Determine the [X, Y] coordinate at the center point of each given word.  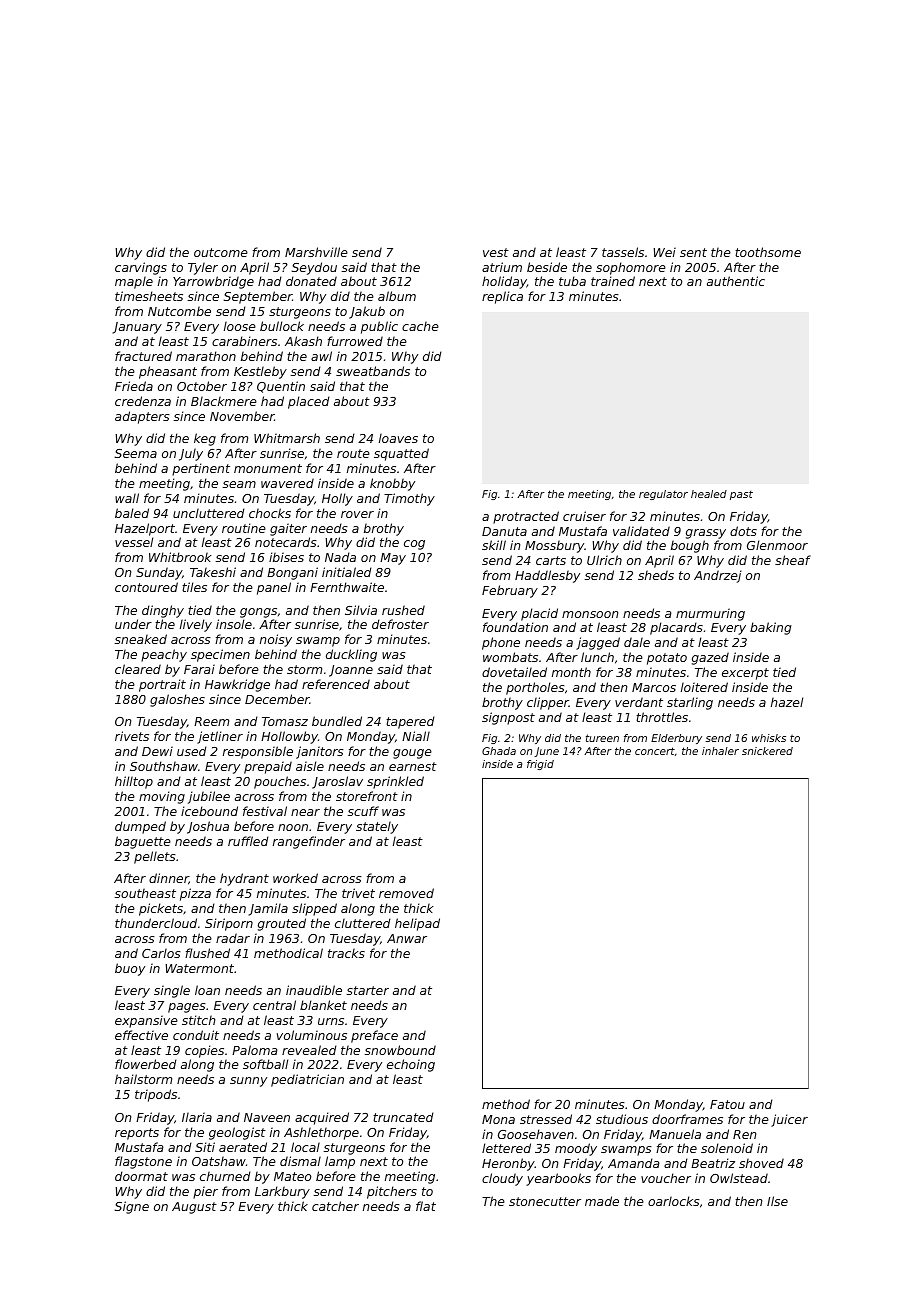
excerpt [745, 674]
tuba [572, 281]
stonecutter [545, 1201]
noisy [276, 640]
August [194, 1208]
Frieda [134, 386]
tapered [410, 722]
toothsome [768, 252]
